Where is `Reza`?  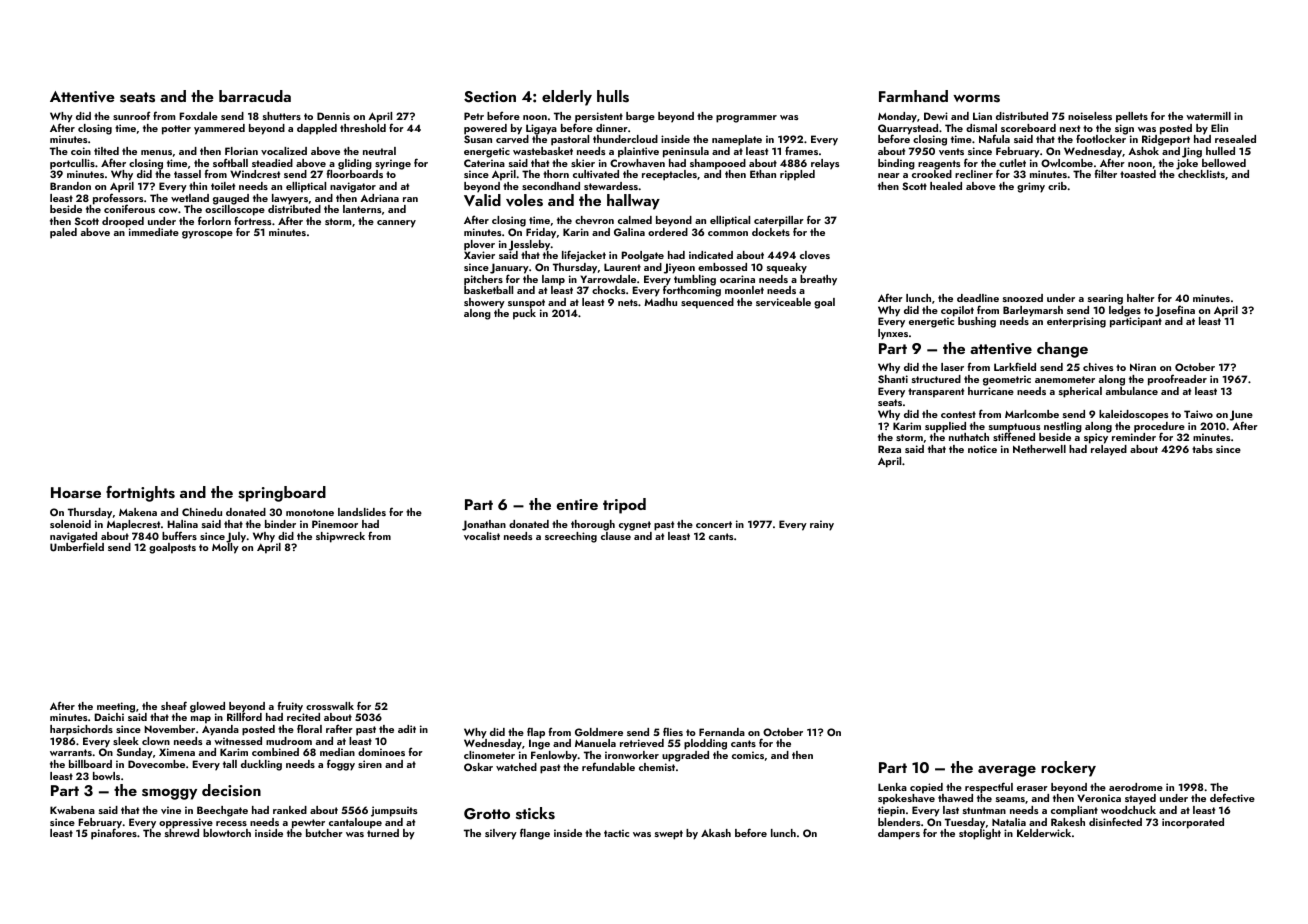
Reza is located at coordinates (889, 449).
